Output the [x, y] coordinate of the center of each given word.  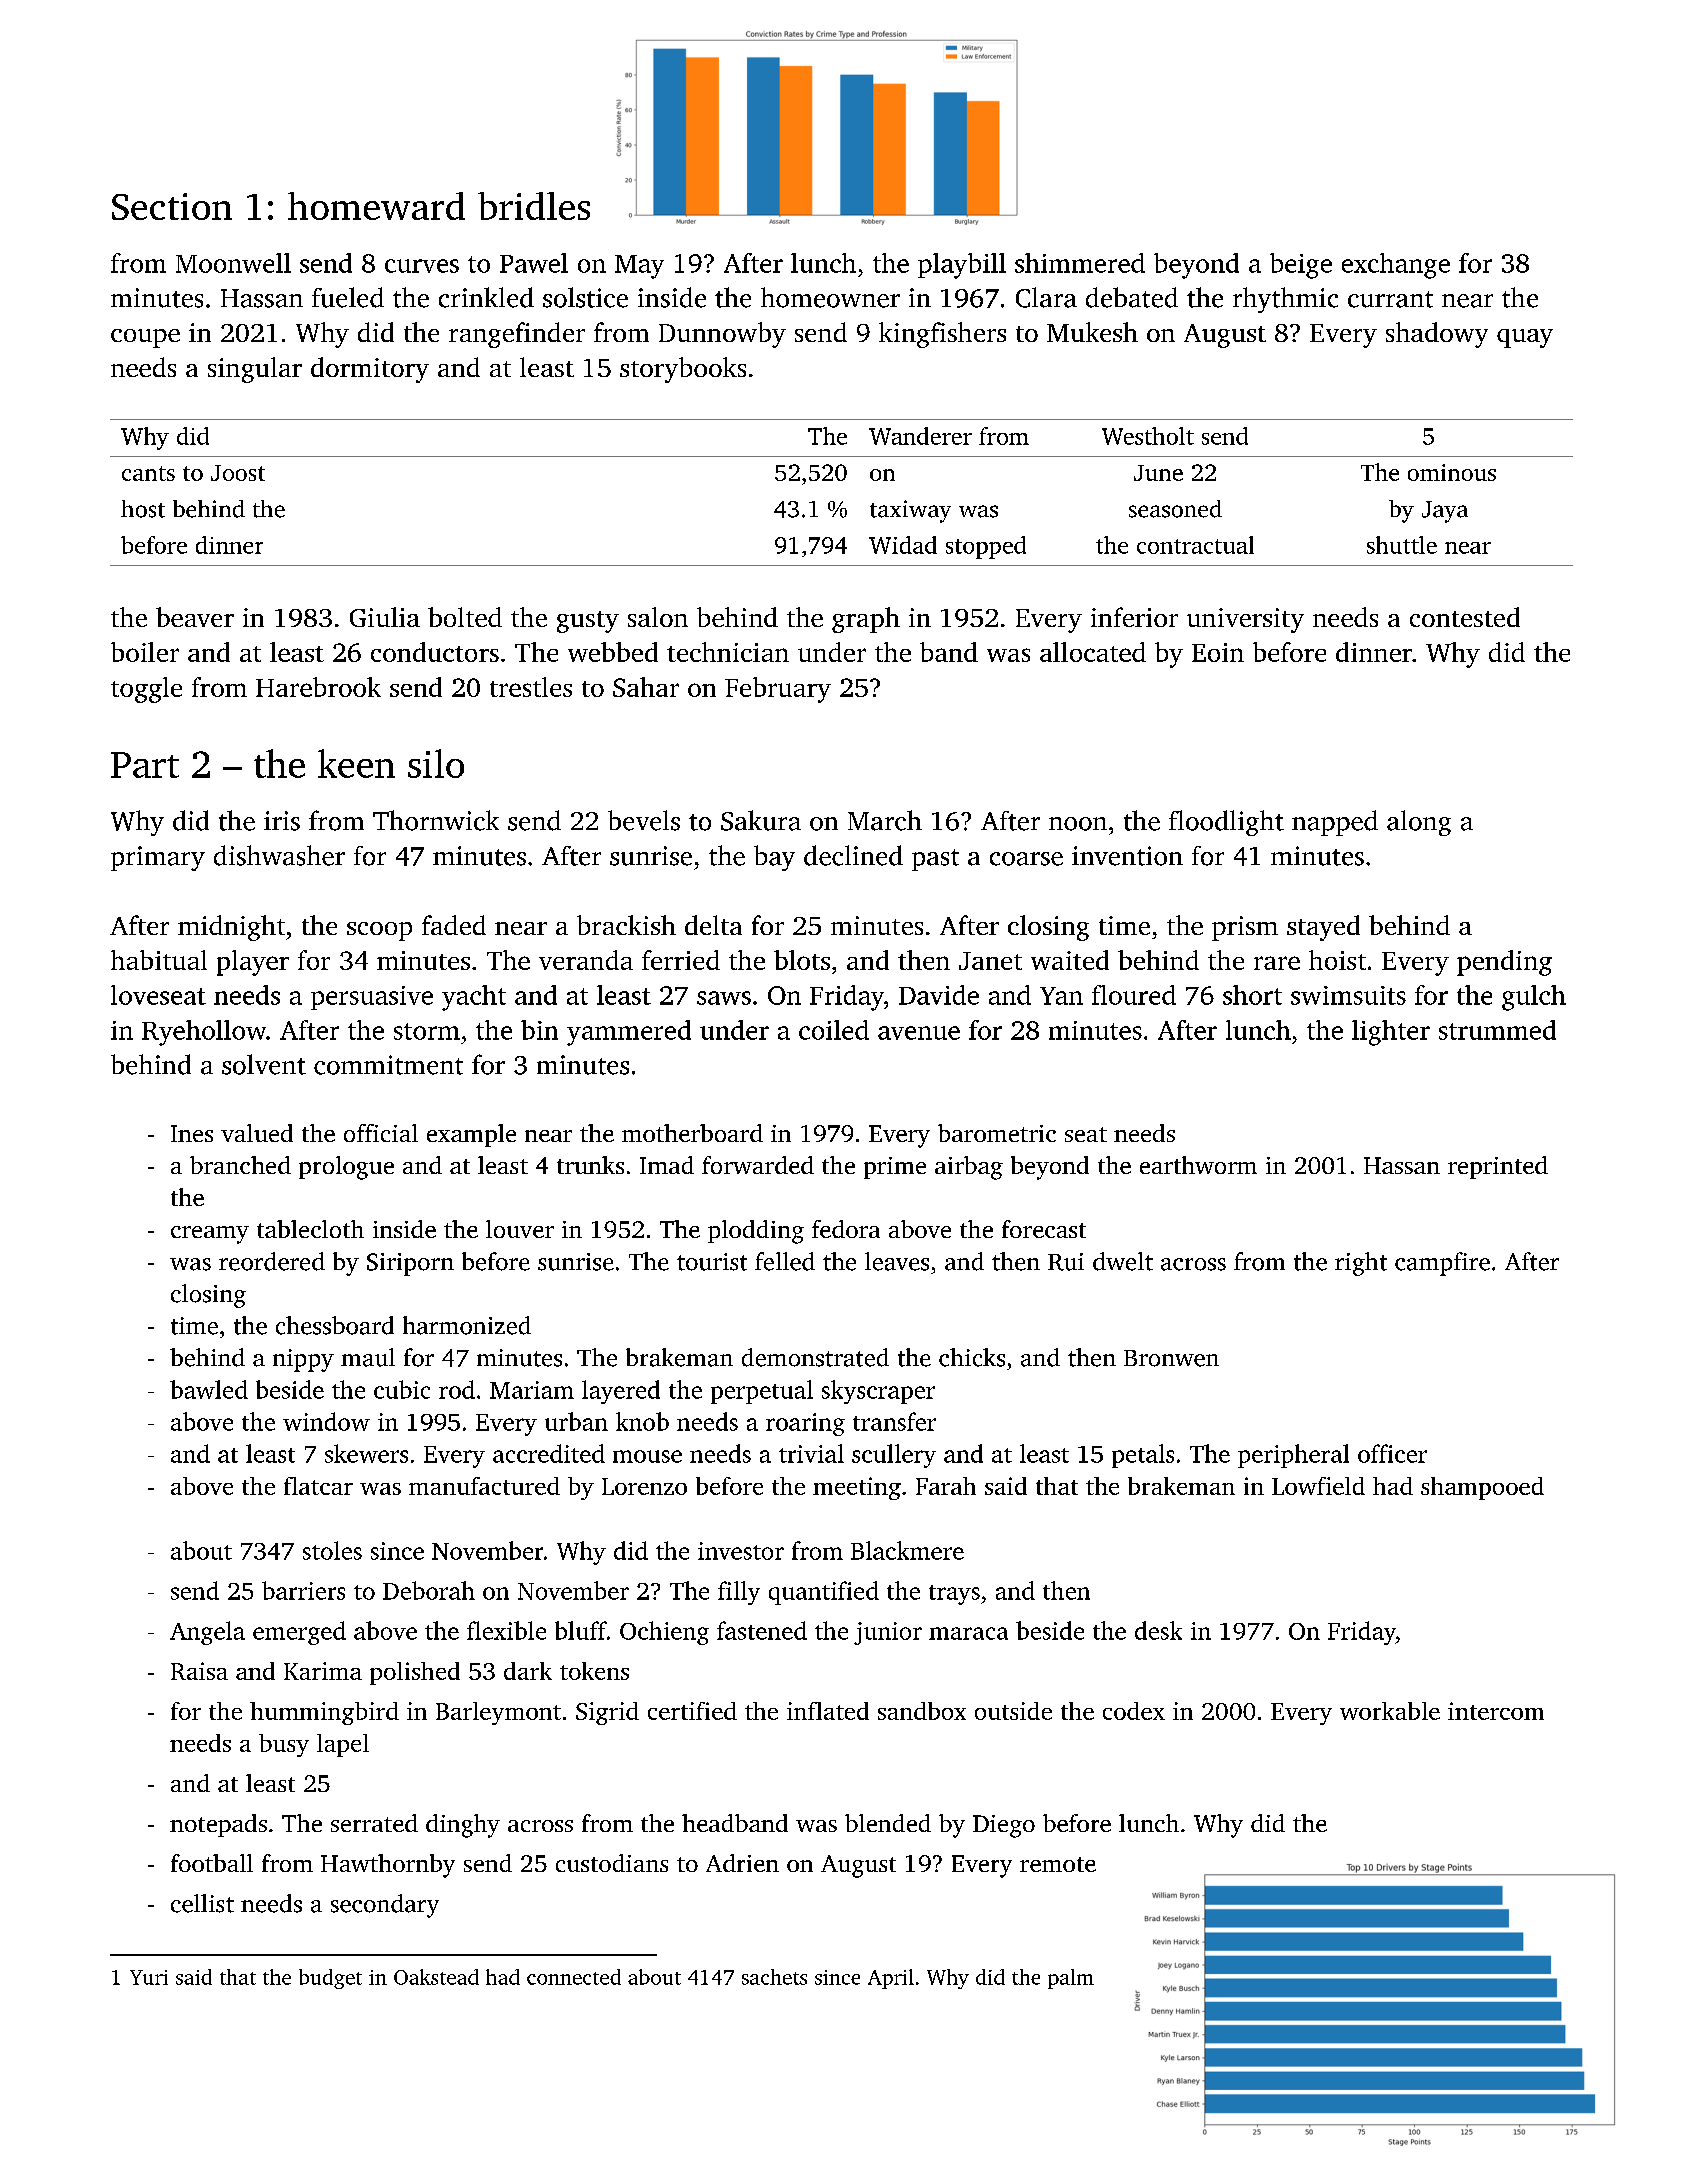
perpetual [762, 1392]
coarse [1026, 859]
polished [415, 1673]
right [1361, 1264]
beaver [195, 617]
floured [1134, 995]
